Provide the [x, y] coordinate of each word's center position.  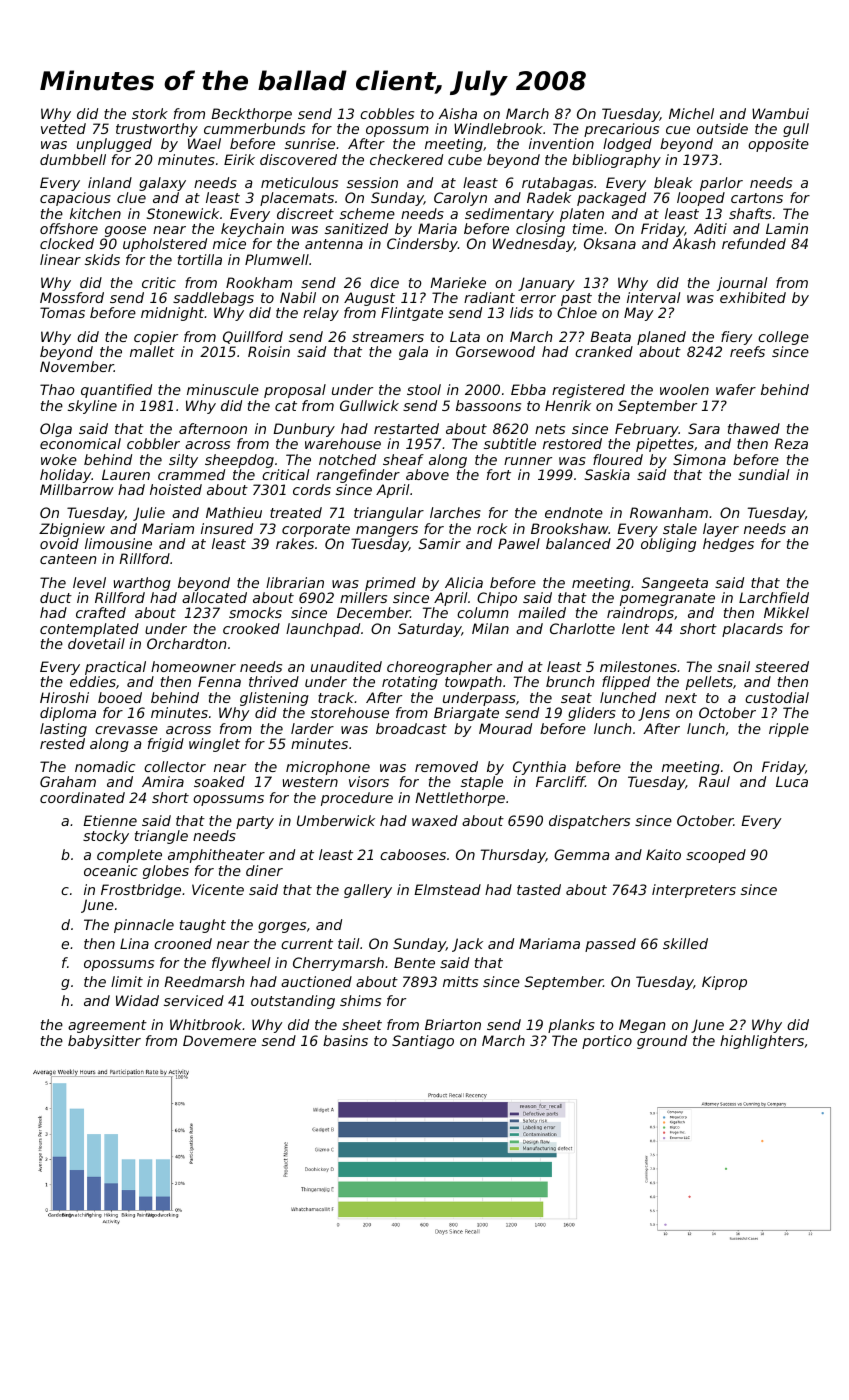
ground [662, 1042]
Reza [791, 443]
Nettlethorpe [460, 799]
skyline [92, 407]
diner [264, 870]
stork [150, 113]
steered [782, 666]
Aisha [458, 113]
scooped [716, 856]
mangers [387, 531]
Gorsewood [495, 351]
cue [678, 130]
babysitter [104, 1042]
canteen [68, 559]
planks [571, 1026]
